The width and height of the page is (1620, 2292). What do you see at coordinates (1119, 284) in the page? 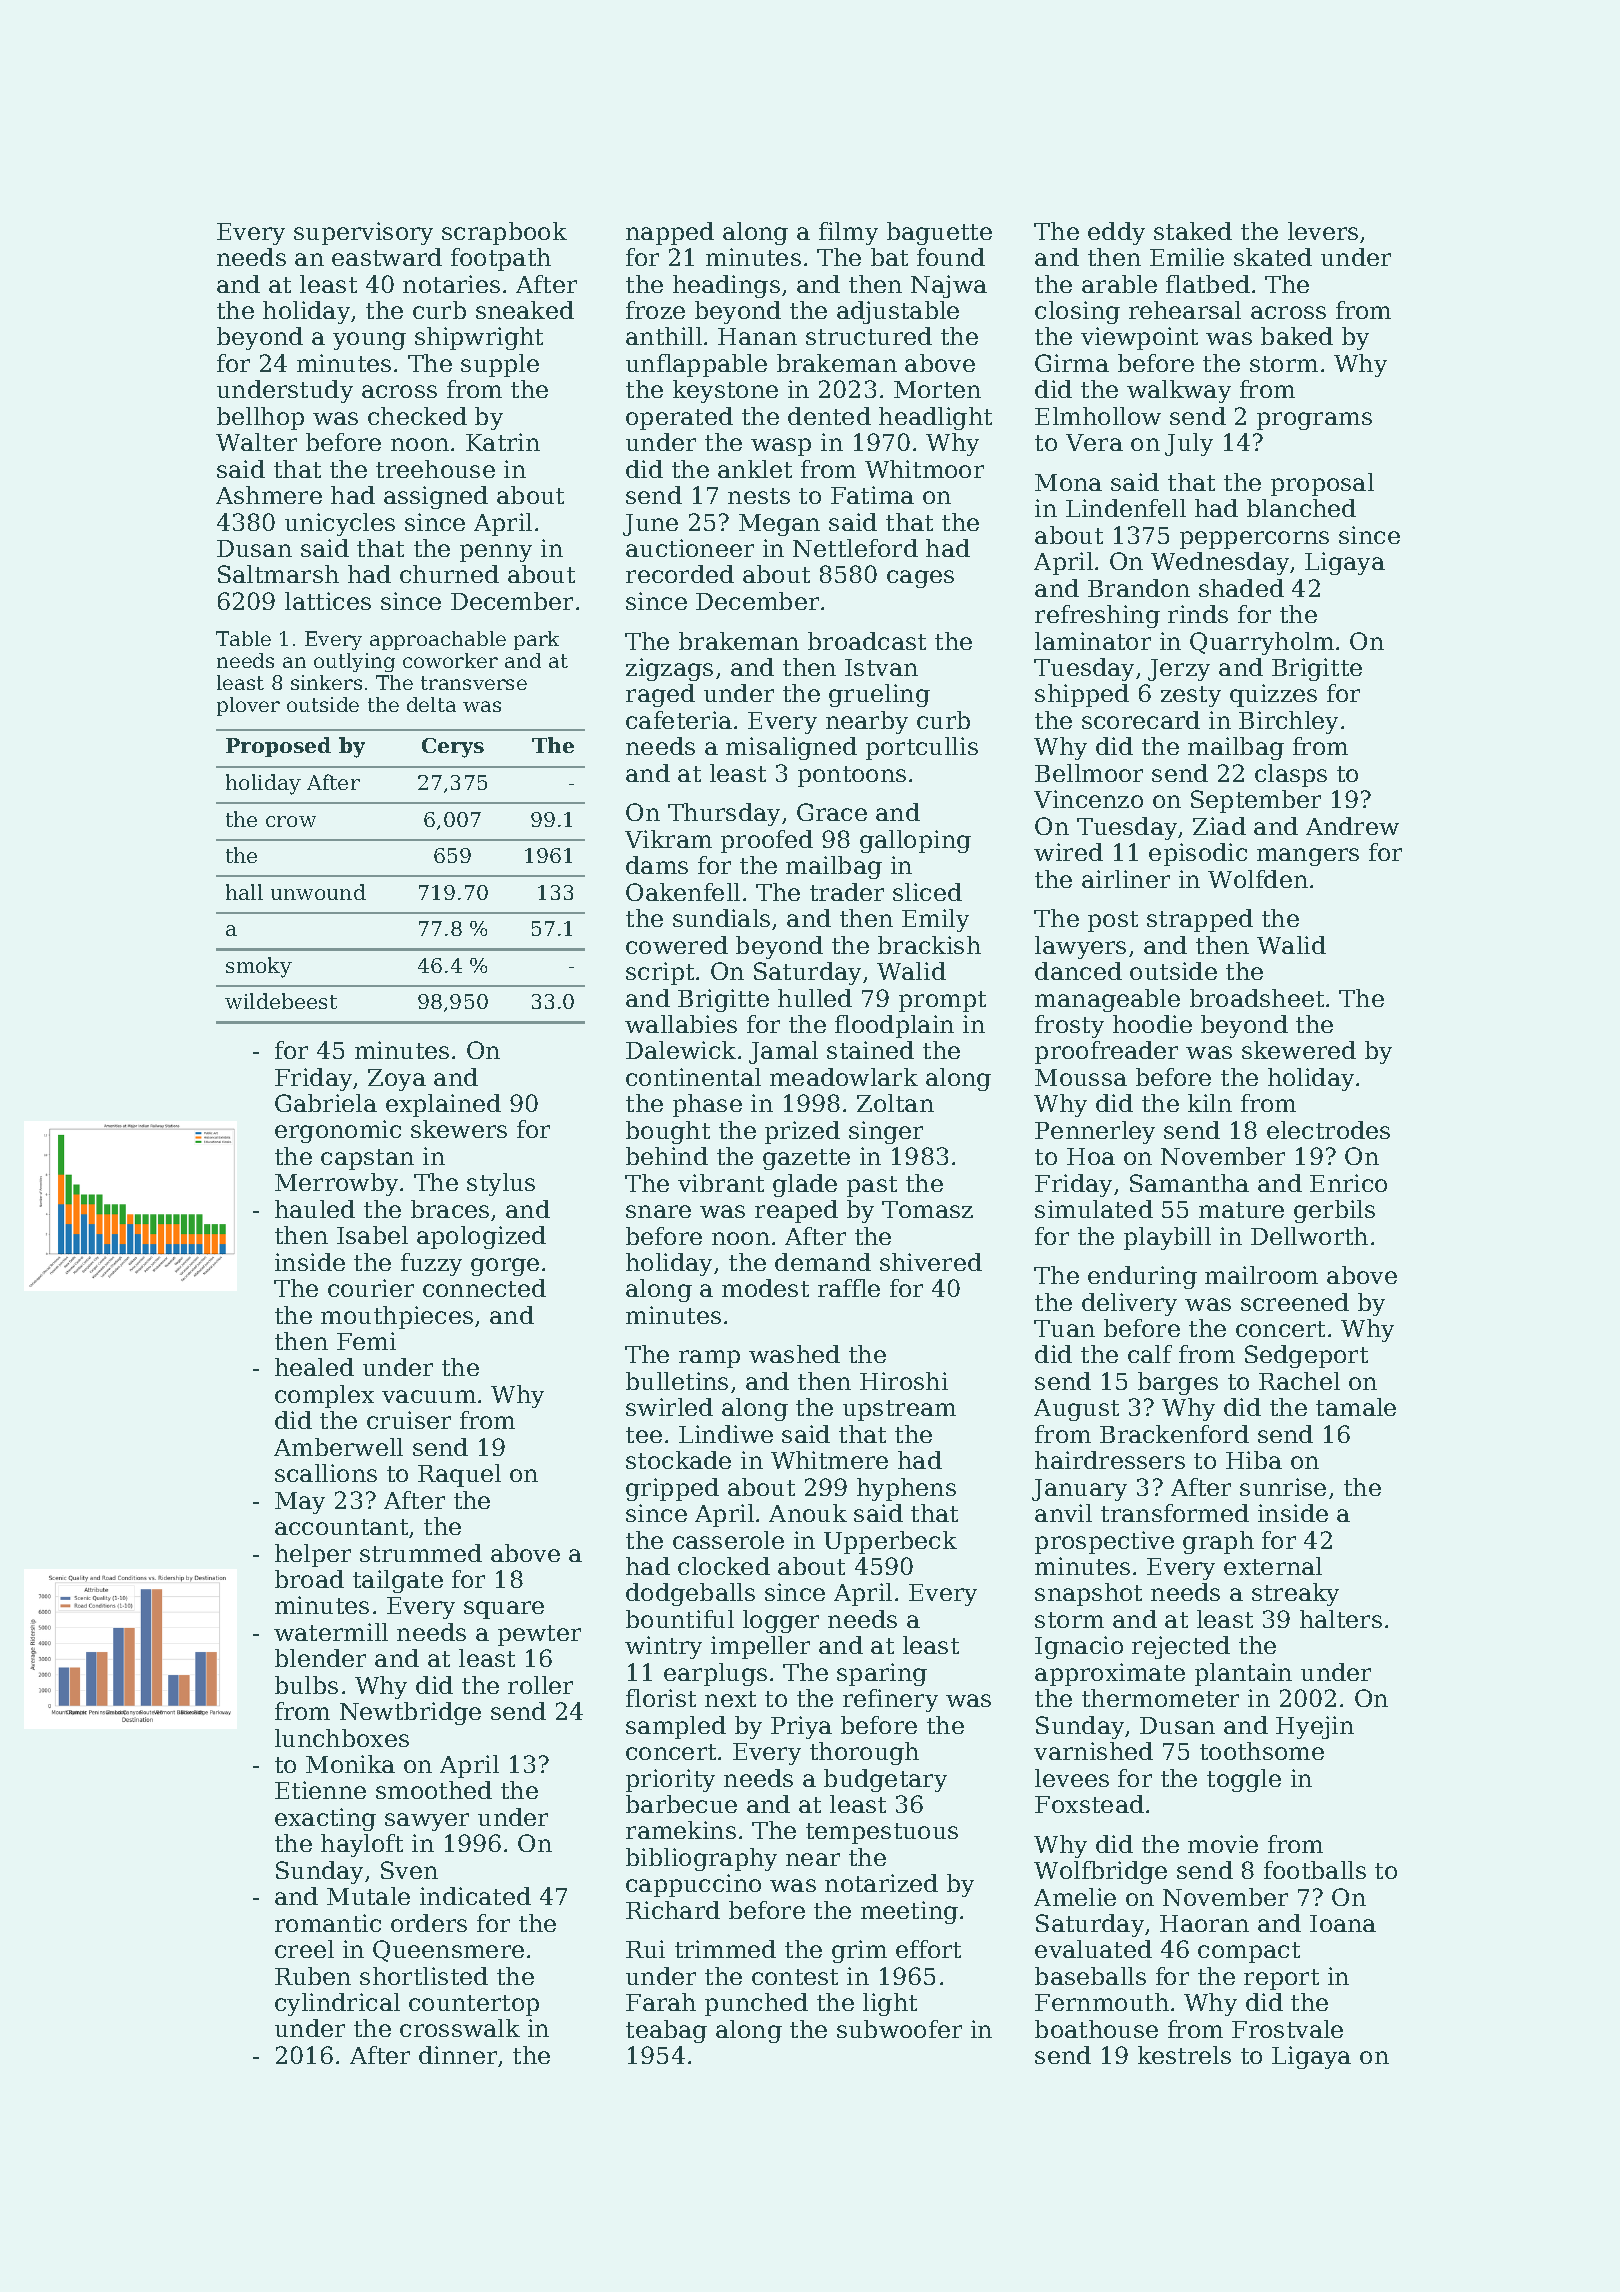
I see `arable` at bounding box center [1119, 284].
